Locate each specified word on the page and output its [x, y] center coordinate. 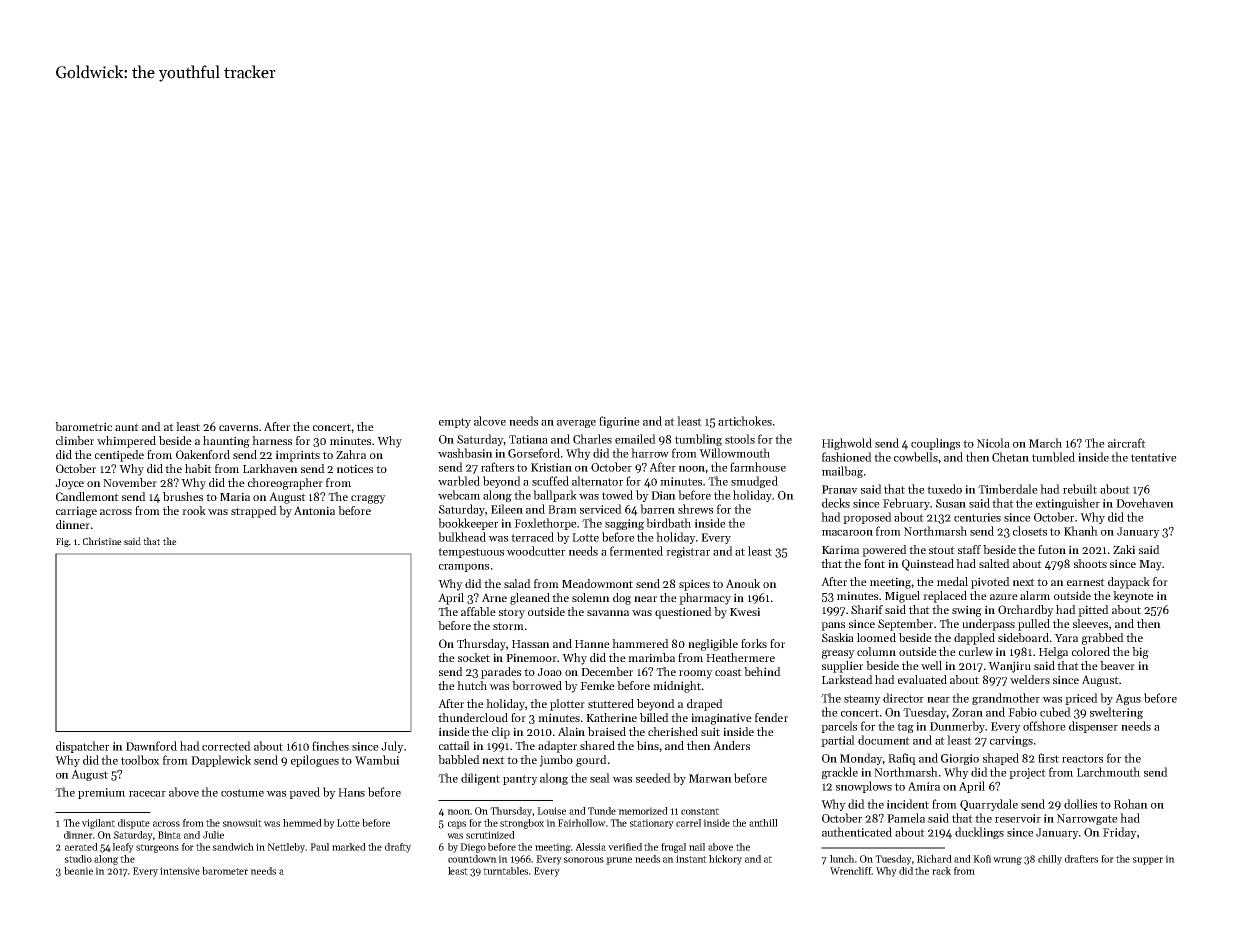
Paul [319, 847]
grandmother [1006, 699]
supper [1148, 861]
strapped [254, 512]
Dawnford [151, 746]
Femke [597, 685]
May [1150, 565]
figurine [619, 422]
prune [619, 861]
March [1045, 443]
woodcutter [535, 551]
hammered [640, 643]
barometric [83, 426]
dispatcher [82, 747]
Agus [1128, 699]
